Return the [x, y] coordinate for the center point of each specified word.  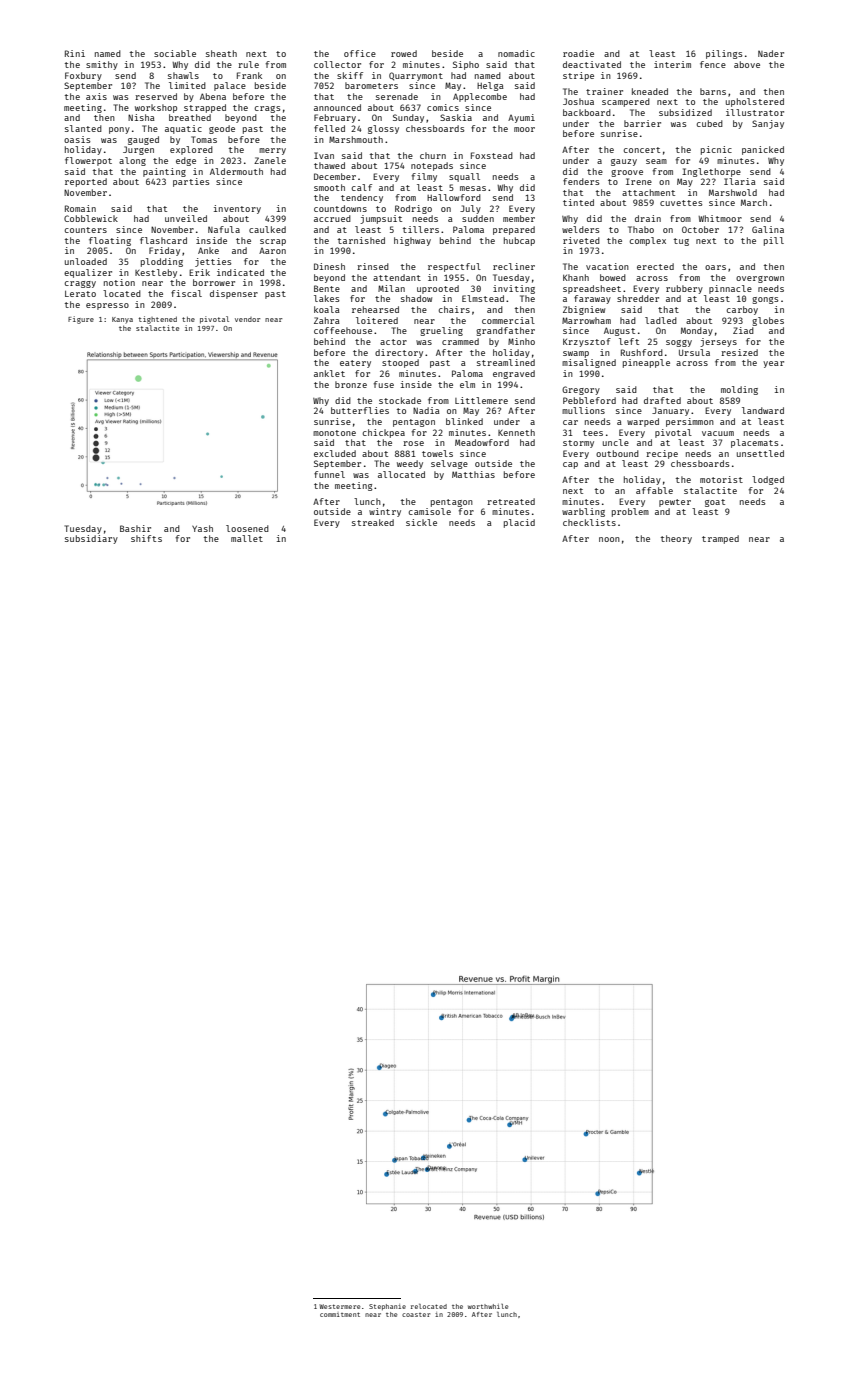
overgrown [760, 279]
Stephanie [387, 1307]
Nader [771, 53]
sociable [175, 53]
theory [676, 539]
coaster [416, 1315]
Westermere [339, 1306]
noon [609, 539]
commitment [340, 1314]
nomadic [516, 53]
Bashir [135, 528]
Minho [521, 341]
